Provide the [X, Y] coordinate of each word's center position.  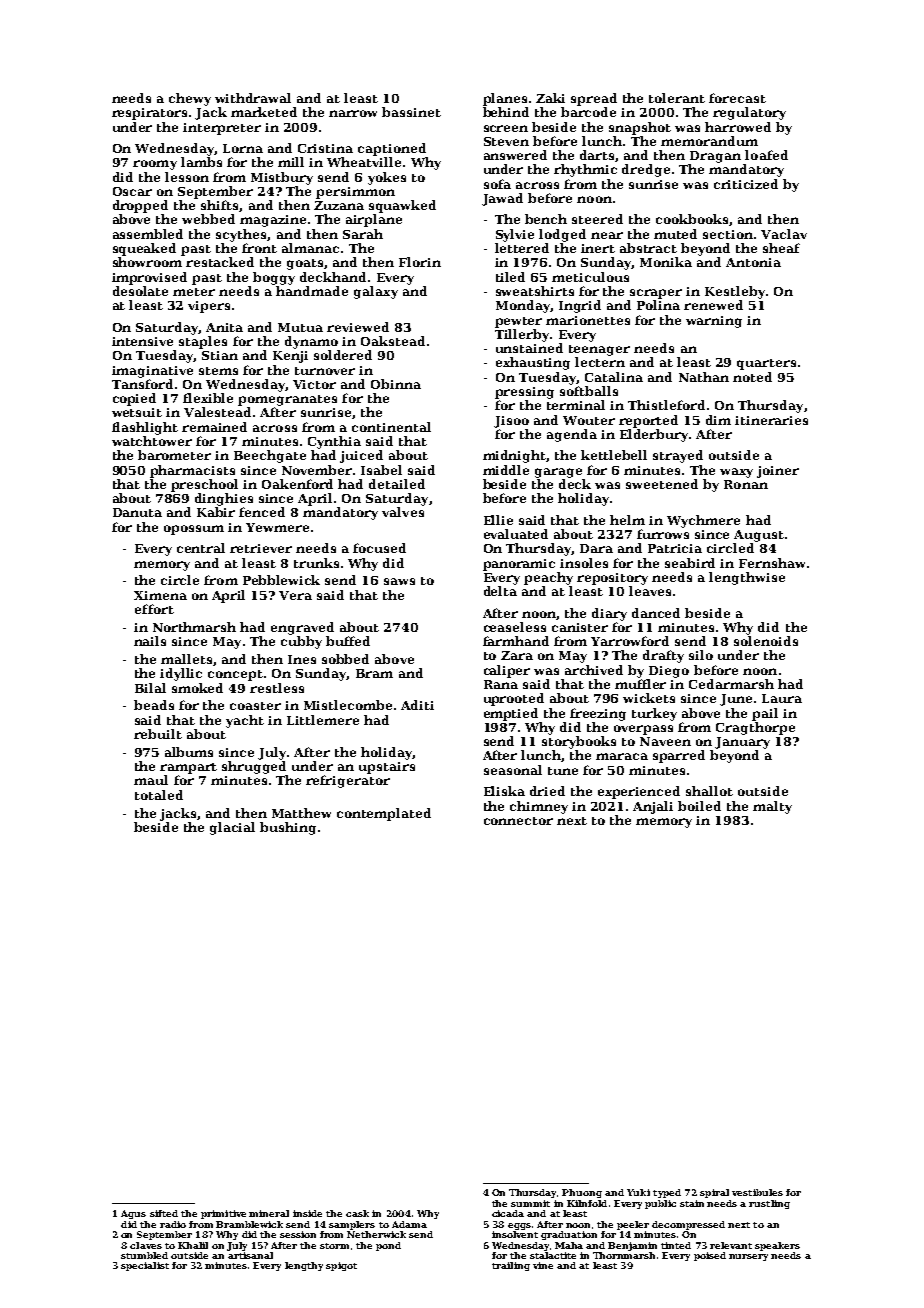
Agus [133, 1214]
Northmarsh [194, 627]
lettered [522, 248]
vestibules [757, 1192]
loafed [766, 155]
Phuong [582, 1193]
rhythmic [585, 170]
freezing [598, 714]
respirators [149, 114]
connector [518, 821]
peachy [548, 578]
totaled [159, 795]
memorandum [709, 141]
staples [203, 342]
